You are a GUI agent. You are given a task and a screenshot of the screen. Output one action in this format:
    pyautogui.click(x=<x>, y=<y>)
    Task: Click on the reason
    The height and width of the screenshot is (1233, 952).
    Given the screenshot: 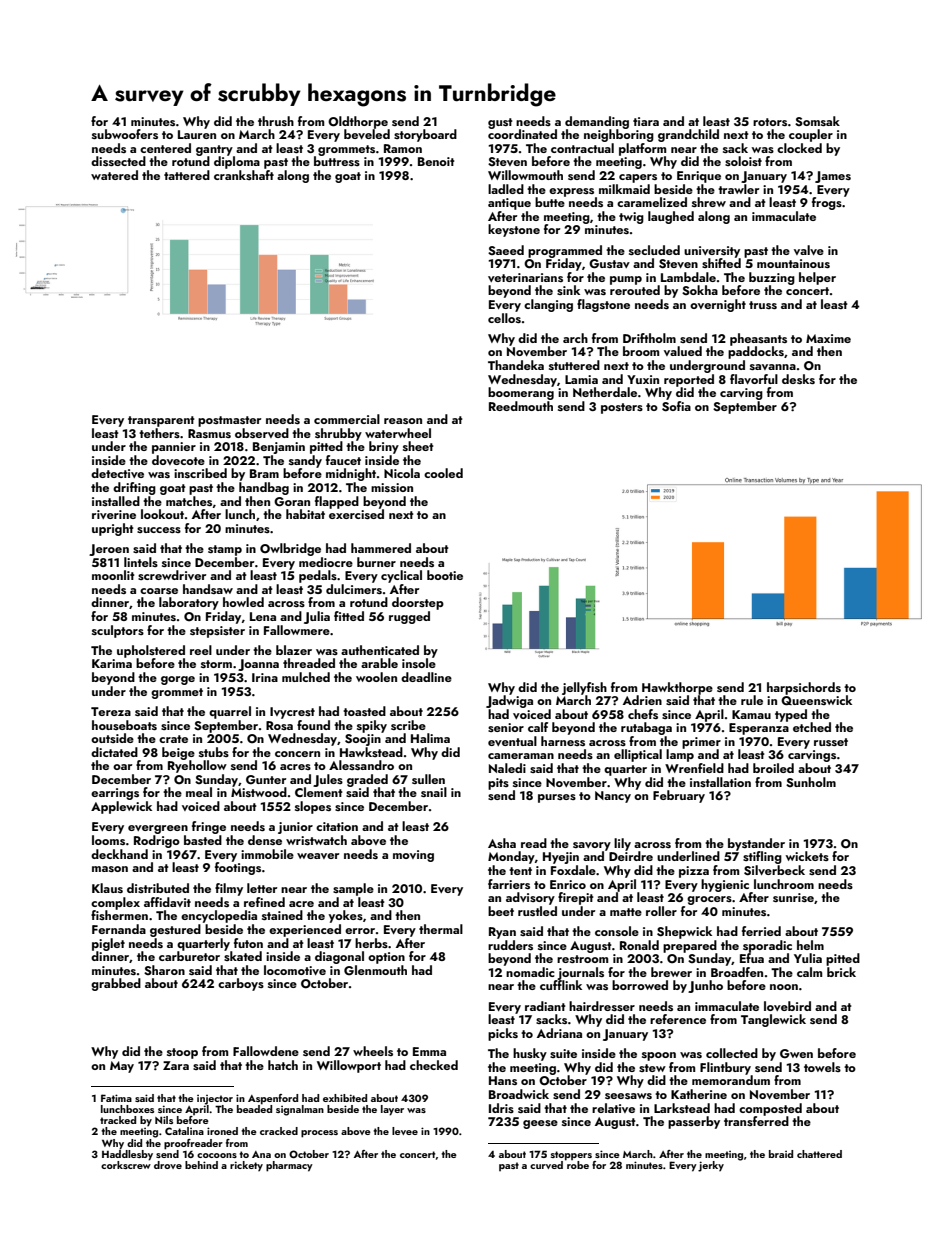 What is the action you would take?
    pyautogui.click(x=403, y=421)
